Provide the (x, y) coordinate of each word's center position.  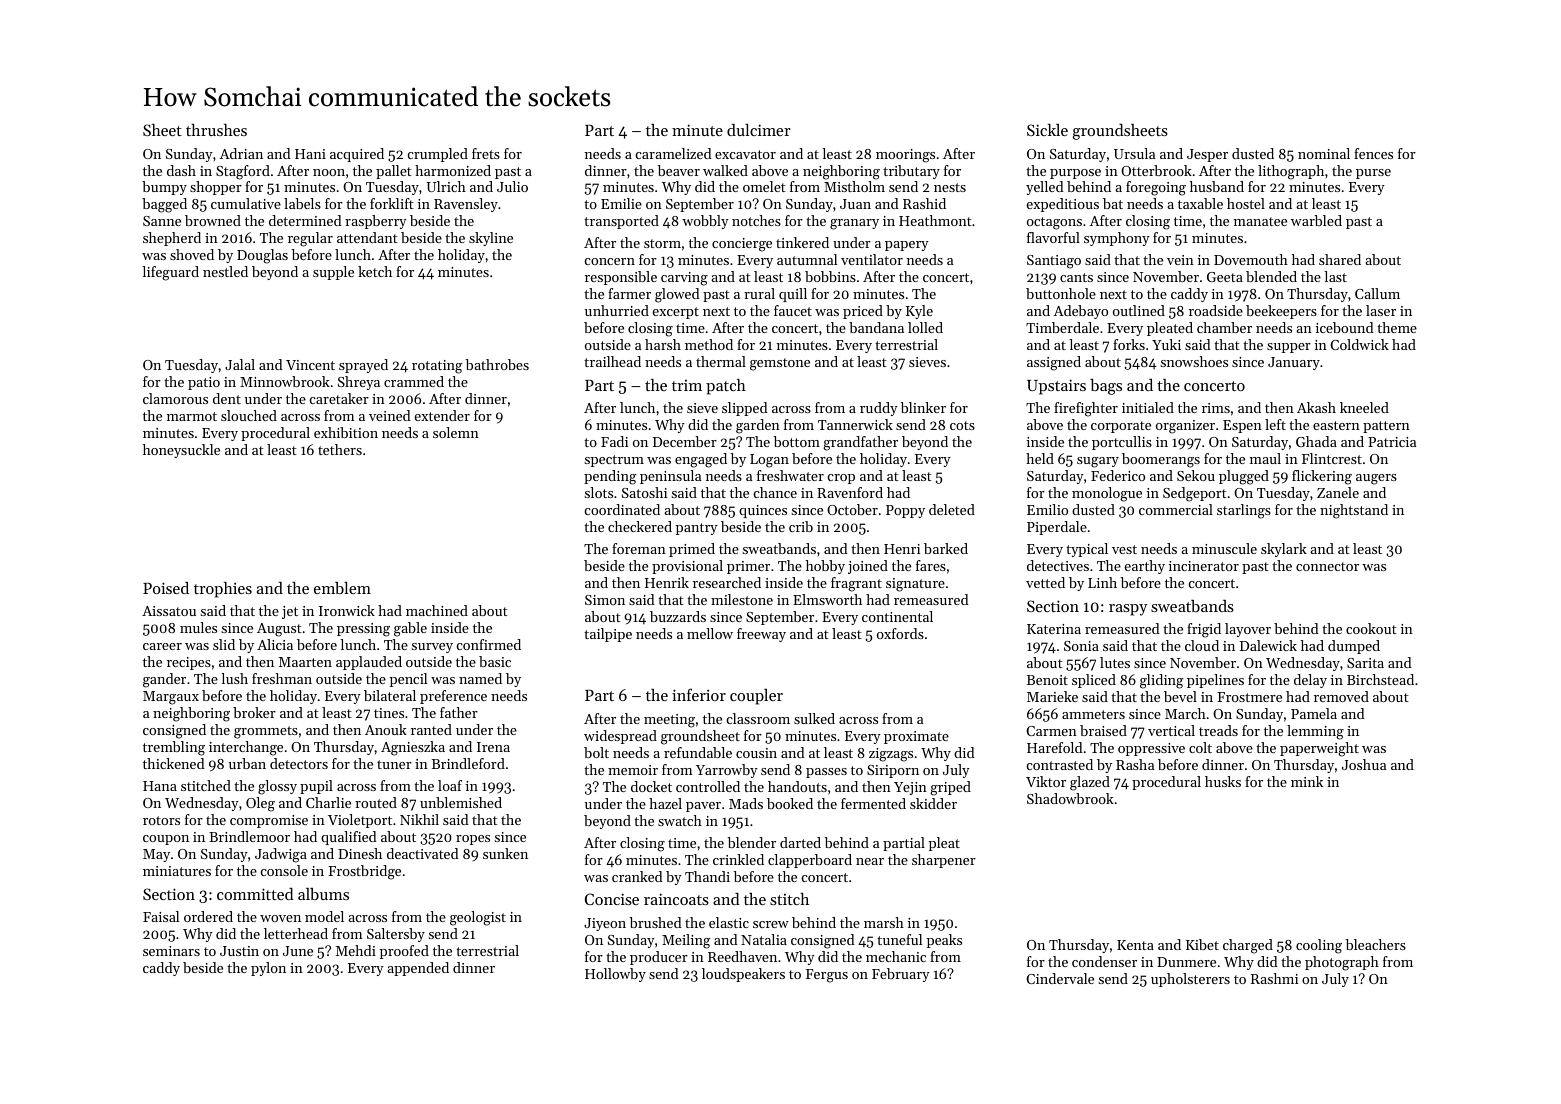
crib (801, 526)
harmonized (453, 170)
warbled (1316, 220)
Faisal (161, 916)
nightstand (1354, 511)
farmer (629, 293)
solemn (456, 432)
